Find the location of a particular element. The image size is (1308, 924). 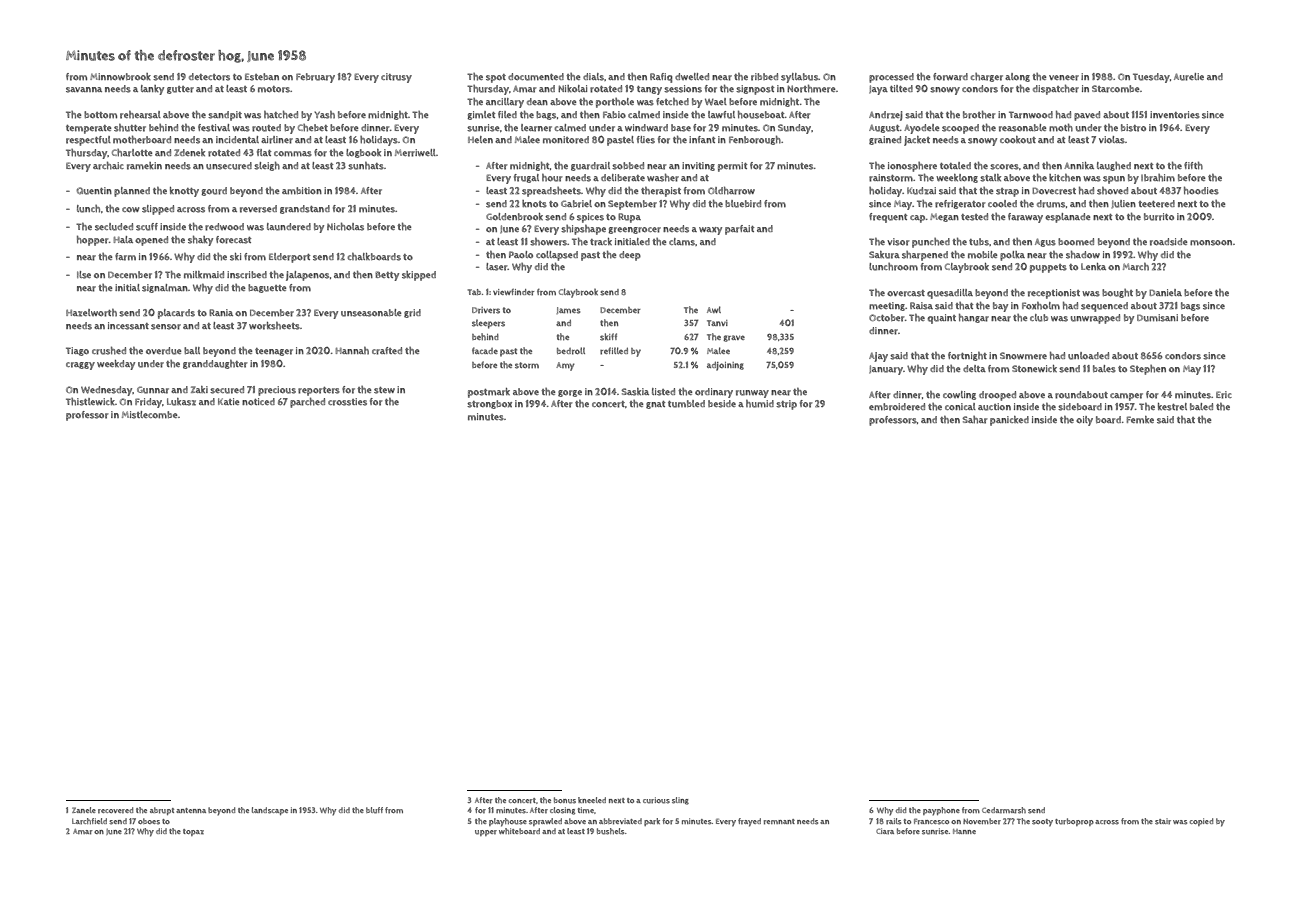

detectors is located at coordinates (209, 77).
